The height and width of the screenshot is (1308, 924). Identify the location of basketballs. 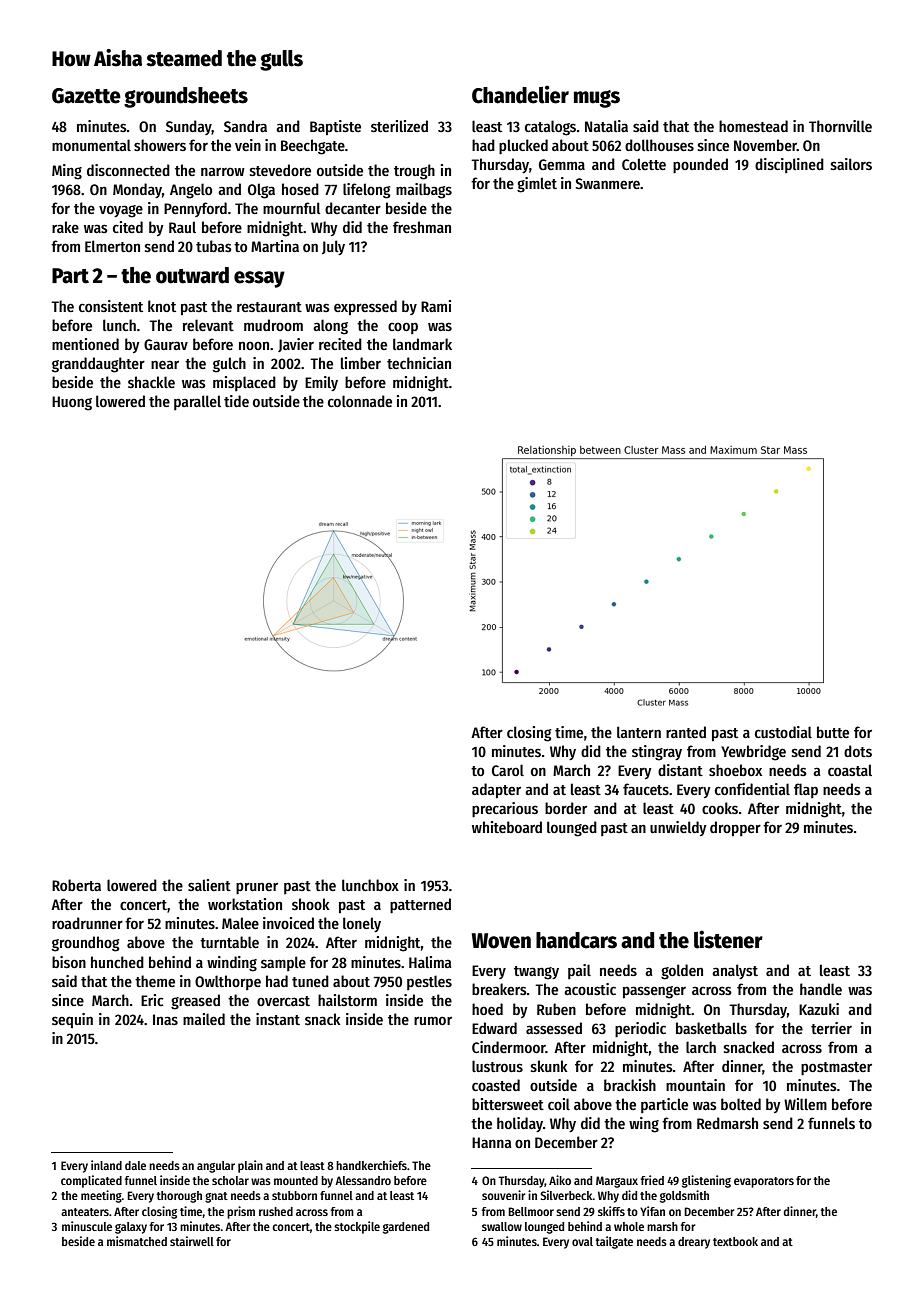
(711, 1028).
